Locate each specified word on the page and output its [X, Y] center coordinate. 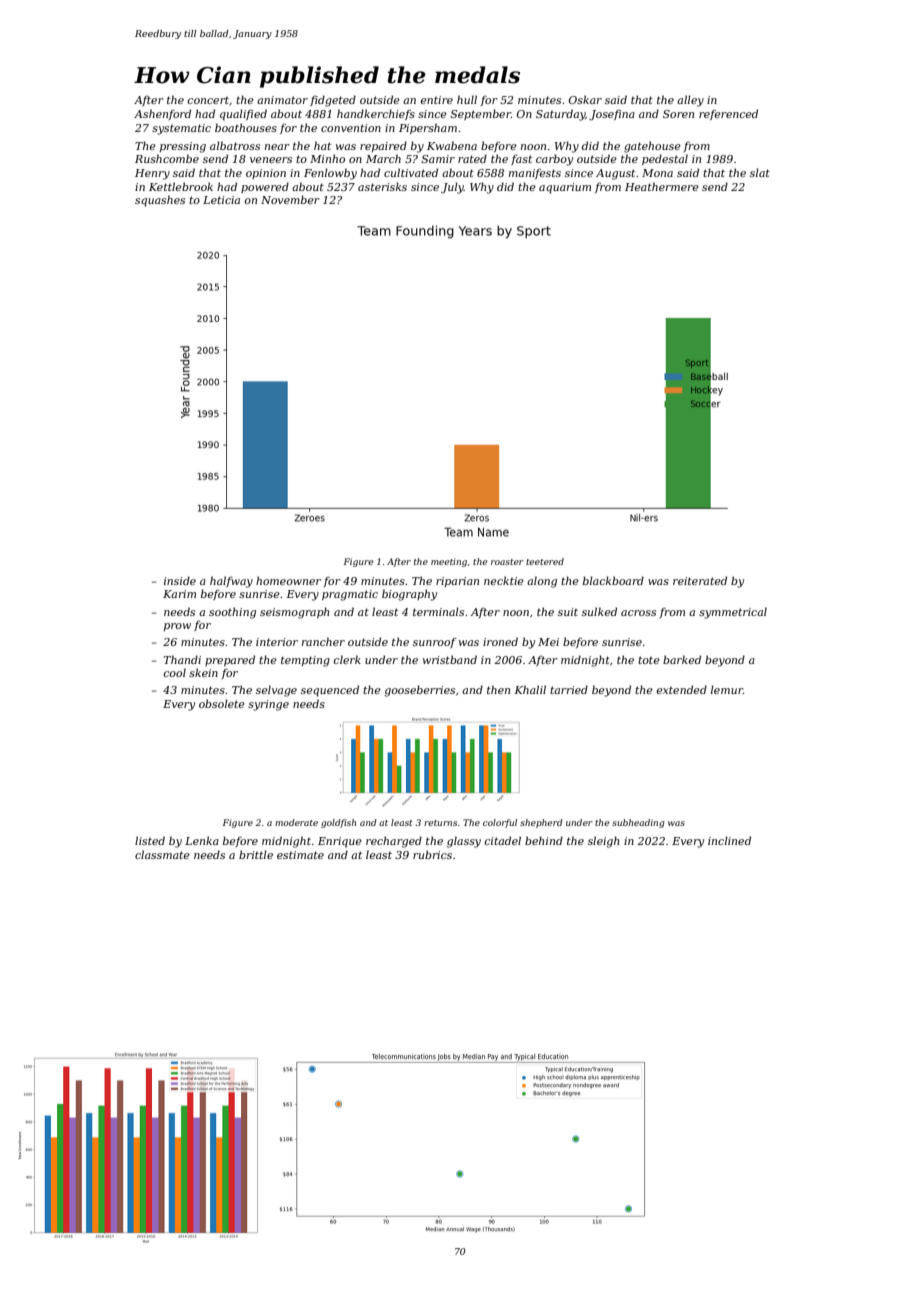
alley [690, 101]
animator [282, 100]
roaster [507, 562]
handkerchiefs [376, 114]
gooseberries [419, 691]
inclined [729, 840]
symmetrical [733, 613]
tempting [305, 661]
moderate [296, 822]
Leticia [221, 200]
